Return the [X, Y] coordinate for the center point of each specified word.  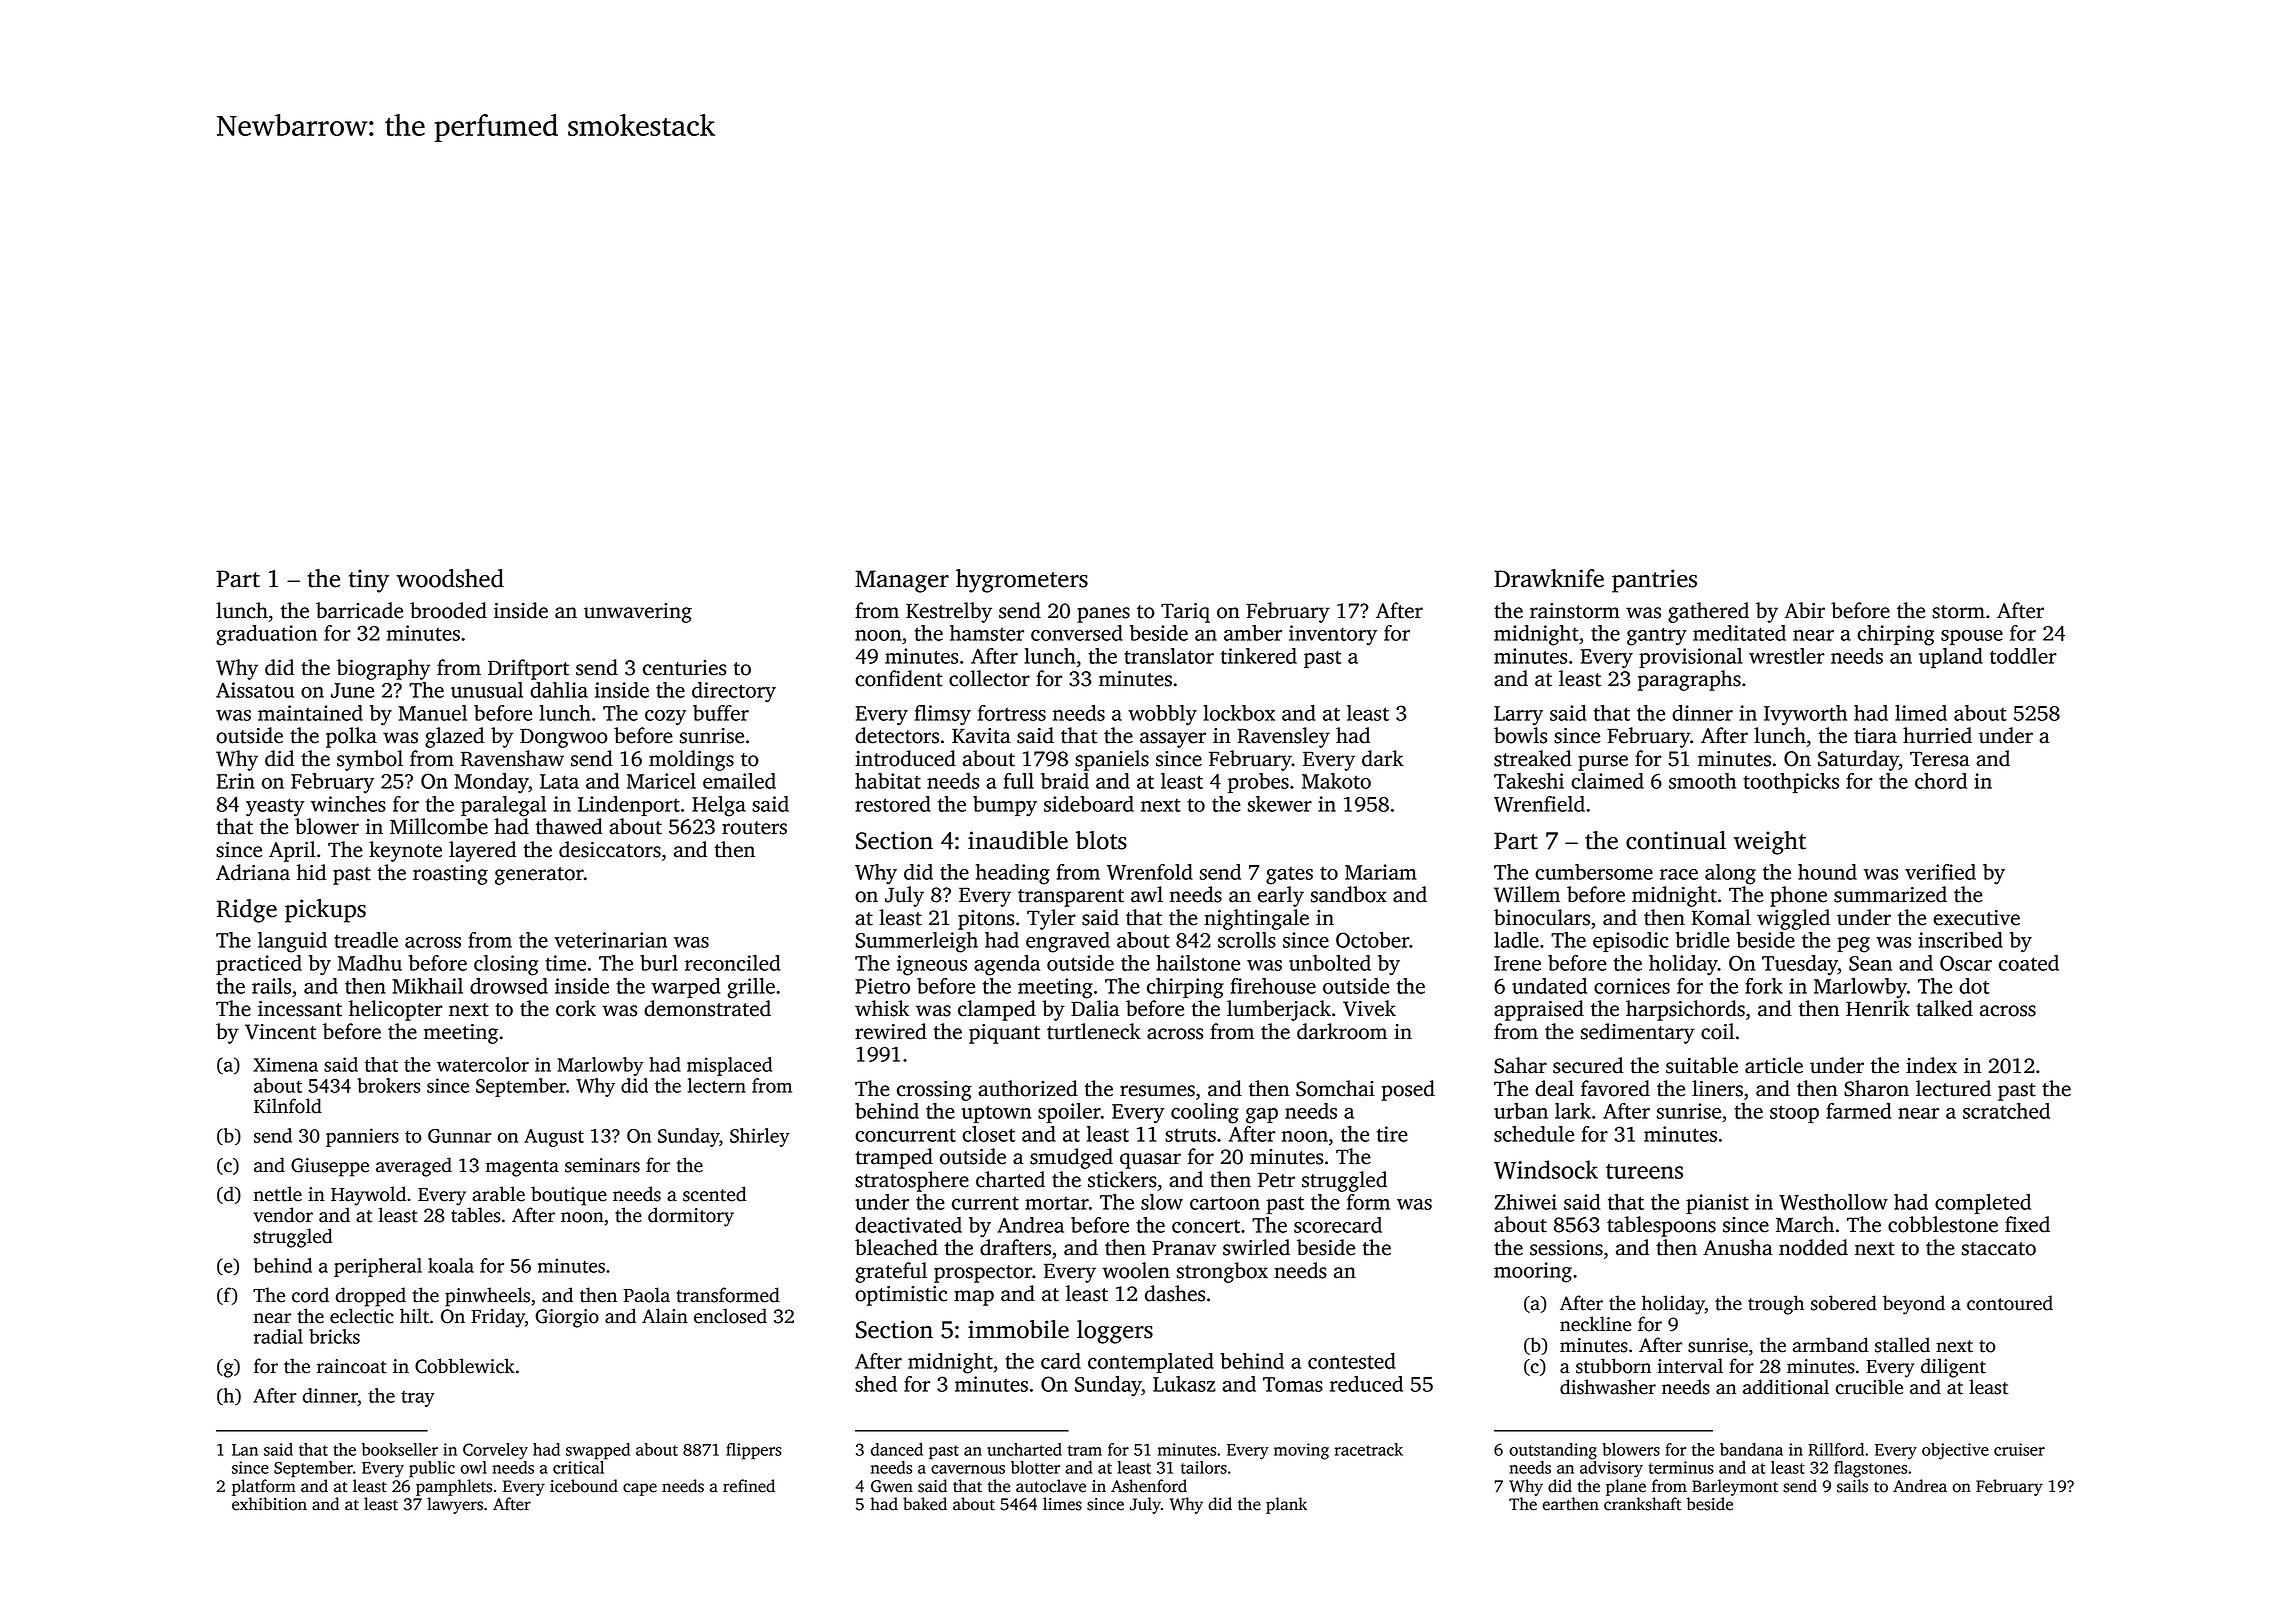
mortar [1057, 1203]
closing [506, 965]
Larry [1518, 716]
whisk [882, 1008]
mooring [1533, 1272]
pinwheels [487, 1297]
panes [1103, 615]
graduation [266, 635]
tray [418, 1399]
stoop [1794, 1114]
